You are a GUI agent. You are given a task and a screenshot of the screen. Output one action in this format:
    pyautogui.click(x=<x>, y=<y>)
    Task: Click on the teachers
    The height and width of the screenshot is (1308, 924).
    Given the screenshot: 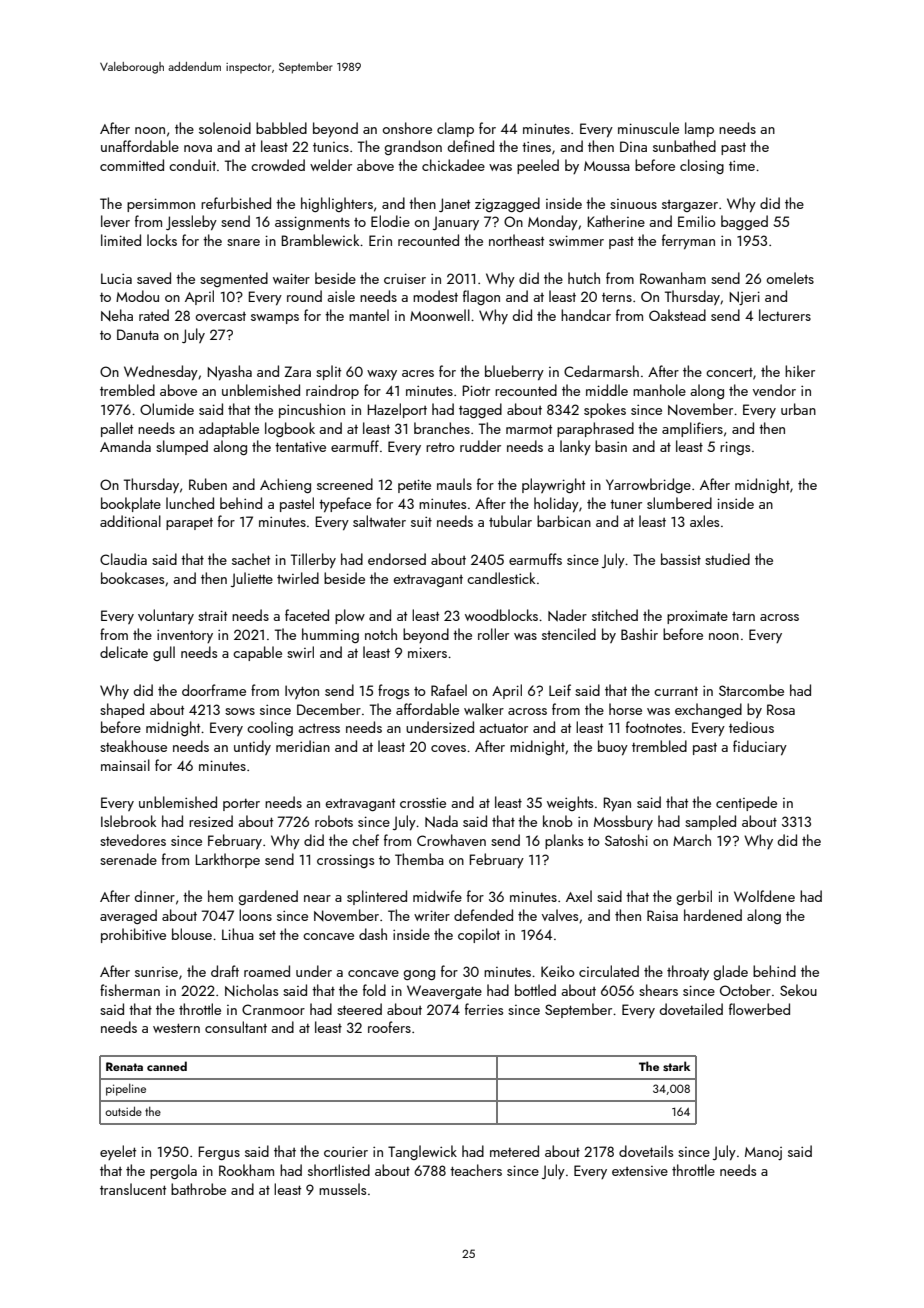 What is the action you would take?
    pyautogui.click(x=476, y=1170)
